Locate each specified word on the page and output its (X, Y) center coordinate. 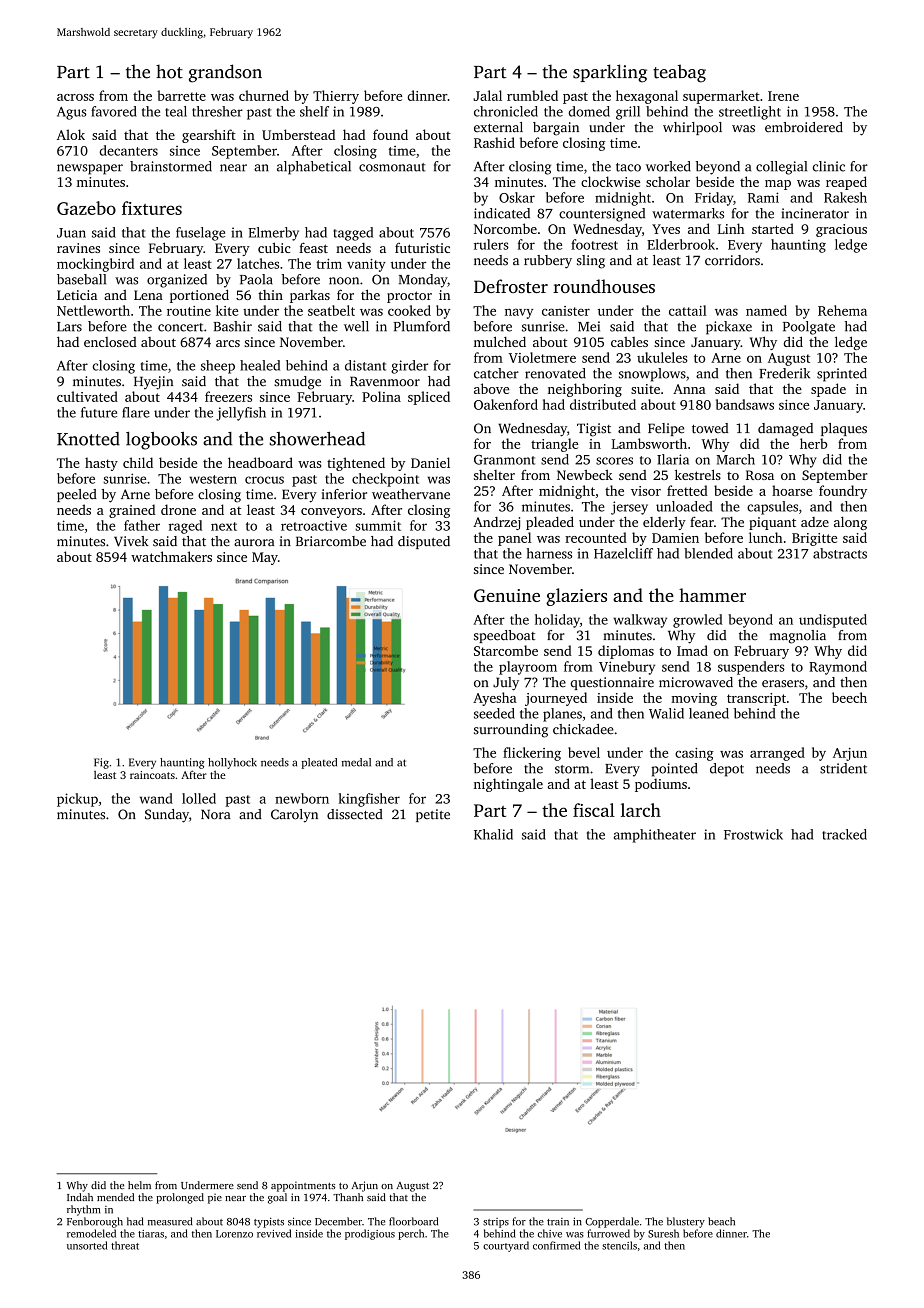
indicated (502, 213)
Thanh (348, 1197)
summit (378, 525)
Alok (71, 134)
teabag (679, 73)
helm (139, 1185)
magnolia (798, 637)
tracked (844, 834)
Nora (216, 814)
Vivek (131, 541)
